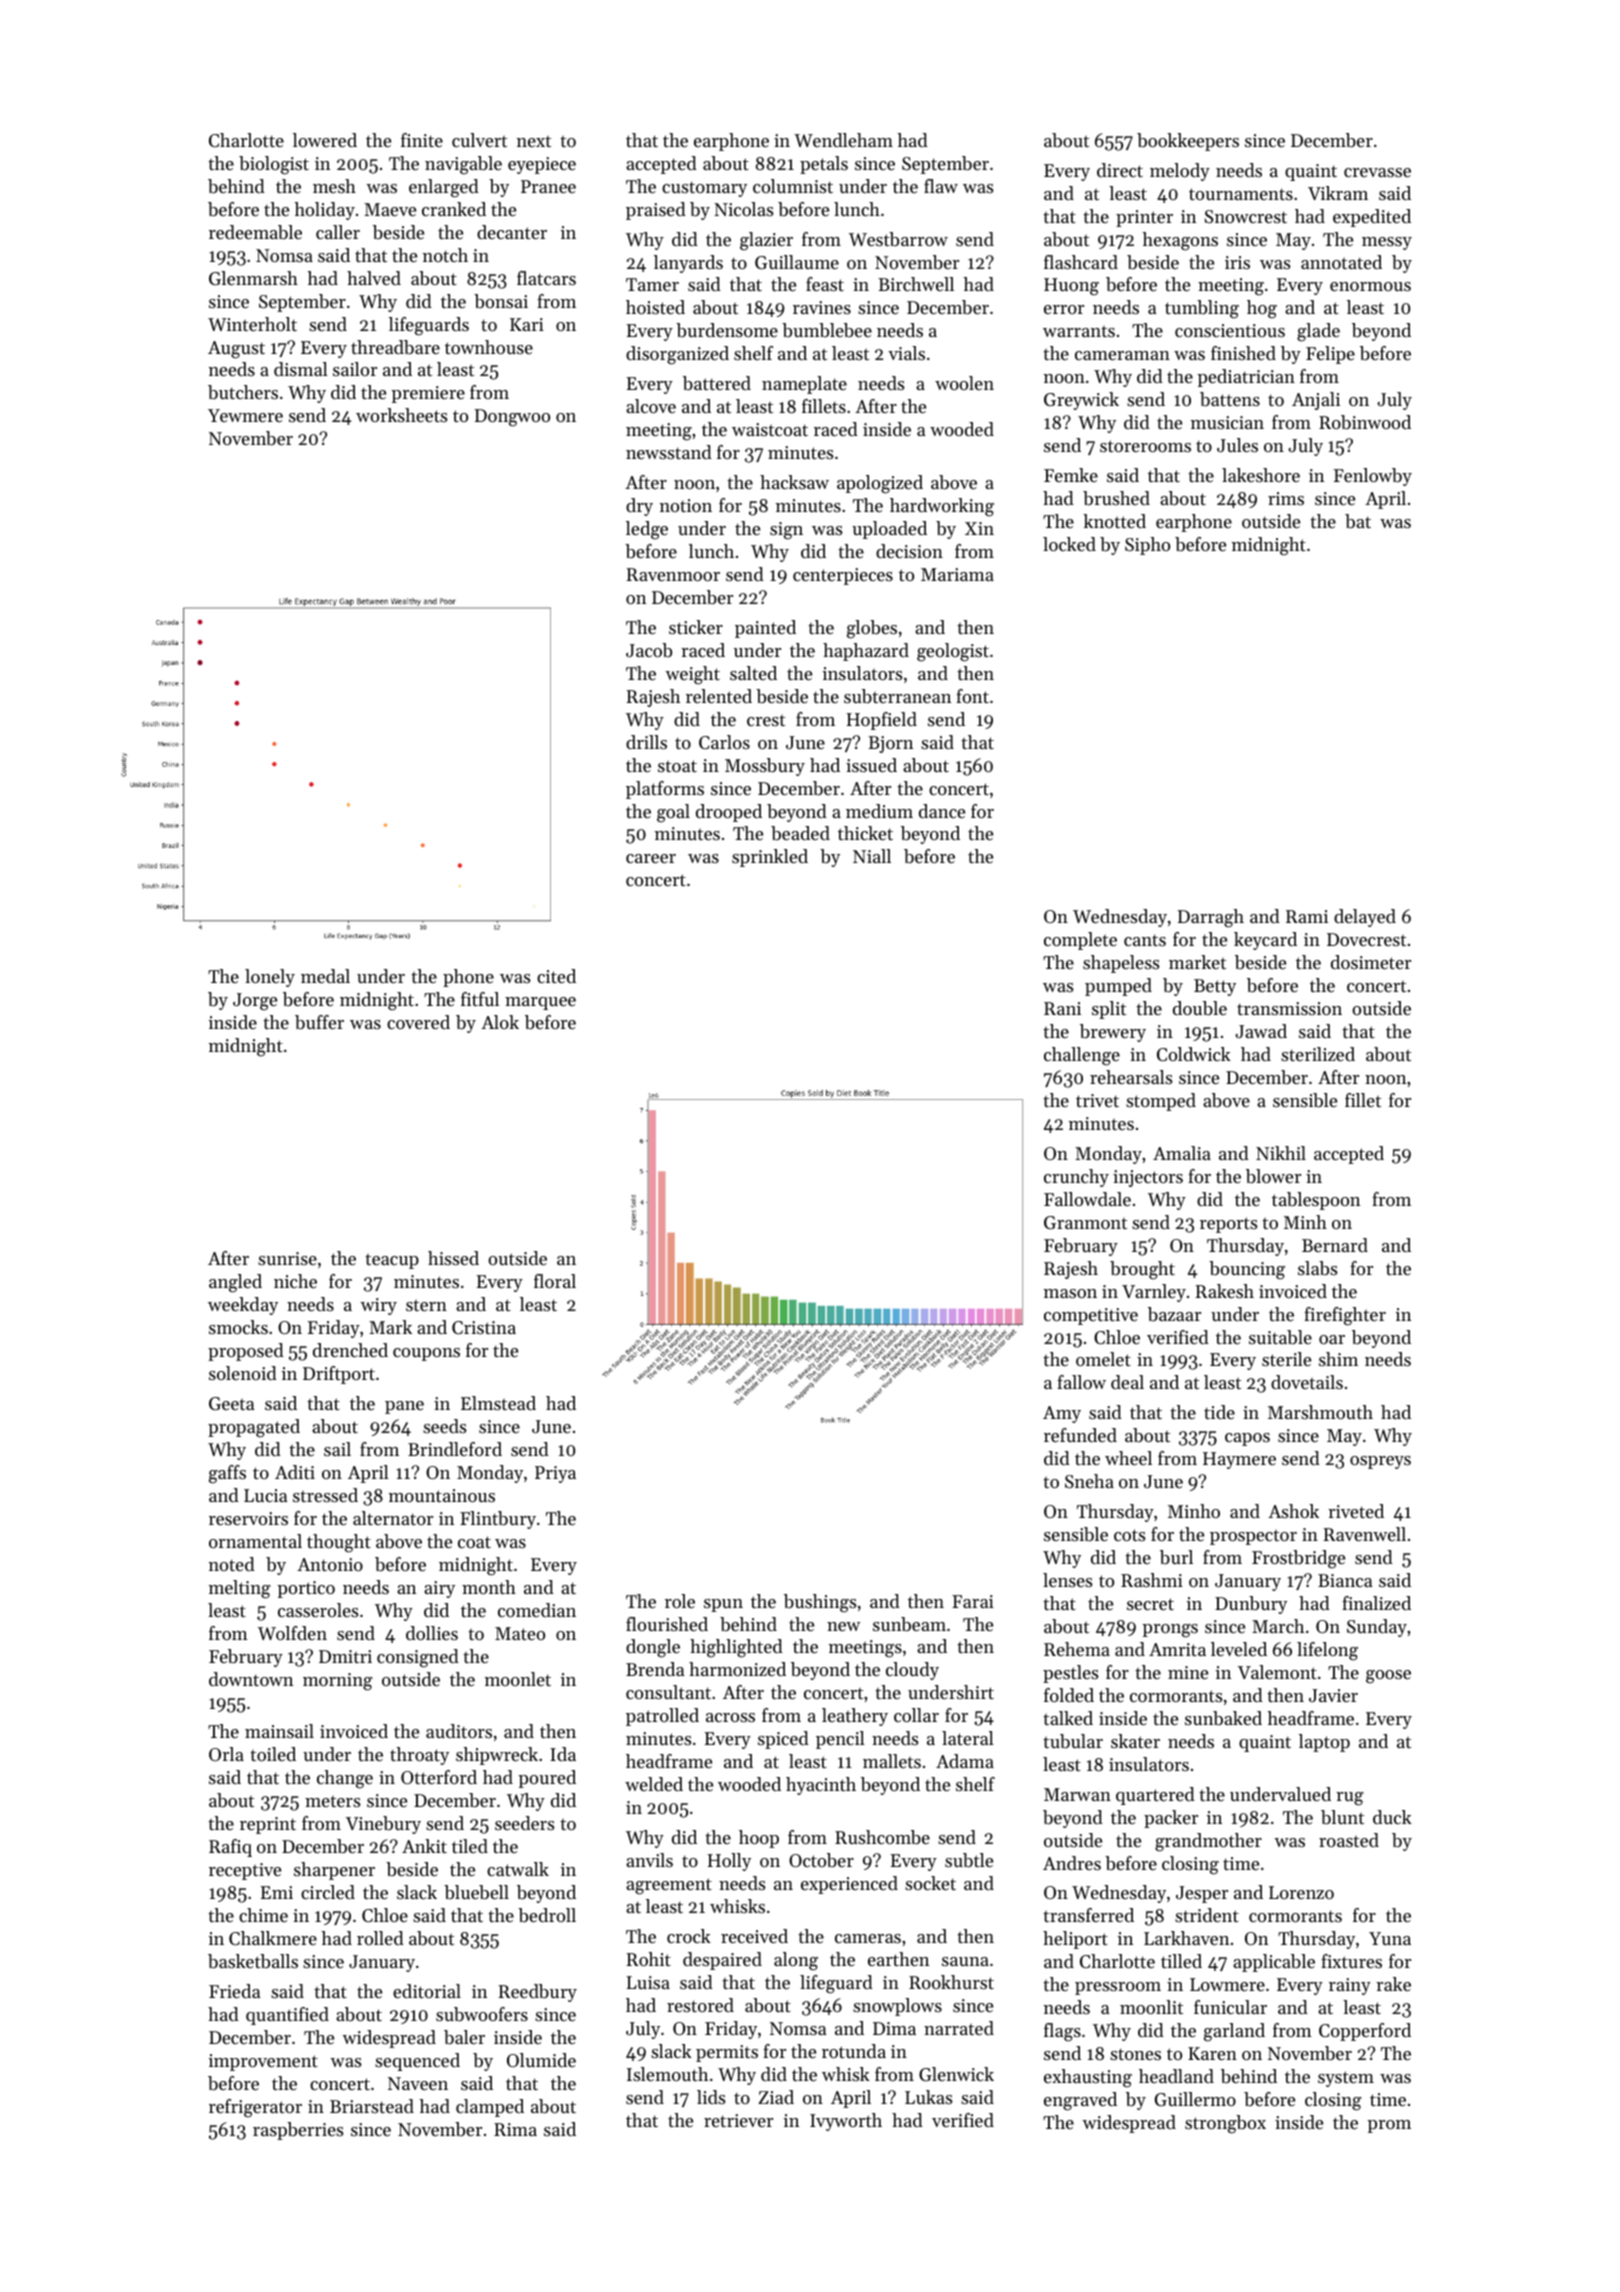 The height and width of the screenshot is (2292, 1620). I want to click on Naveen, so click(418, 2083).
